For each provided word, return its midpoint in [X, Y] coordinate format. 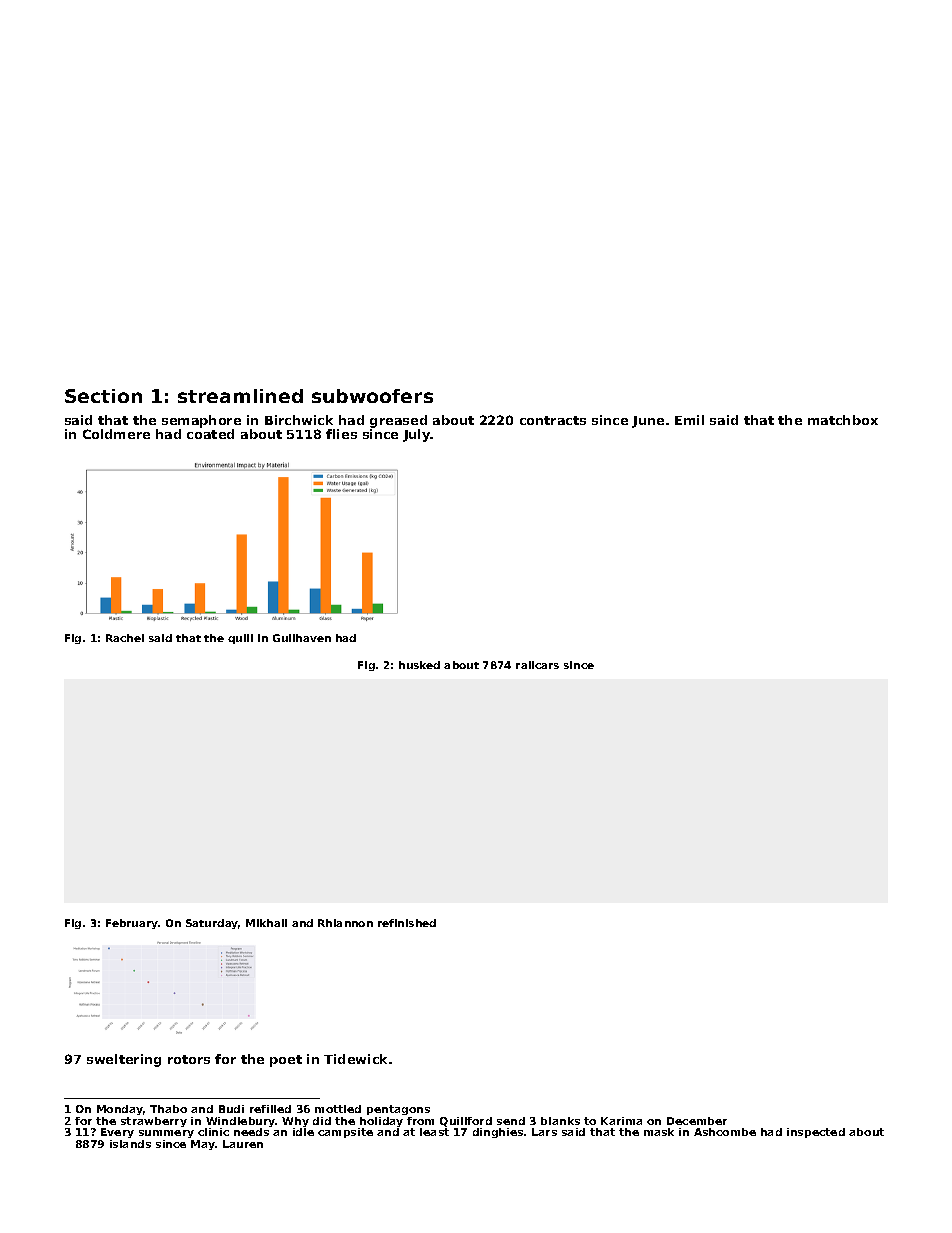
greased [398, 421]
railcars [537, 665]
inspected [816, 1133]
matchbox [843, 420]
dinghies [498, 1133]
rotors [189, 1059]
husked [419, 665]
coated [210, 434]
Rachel [125, 638]
